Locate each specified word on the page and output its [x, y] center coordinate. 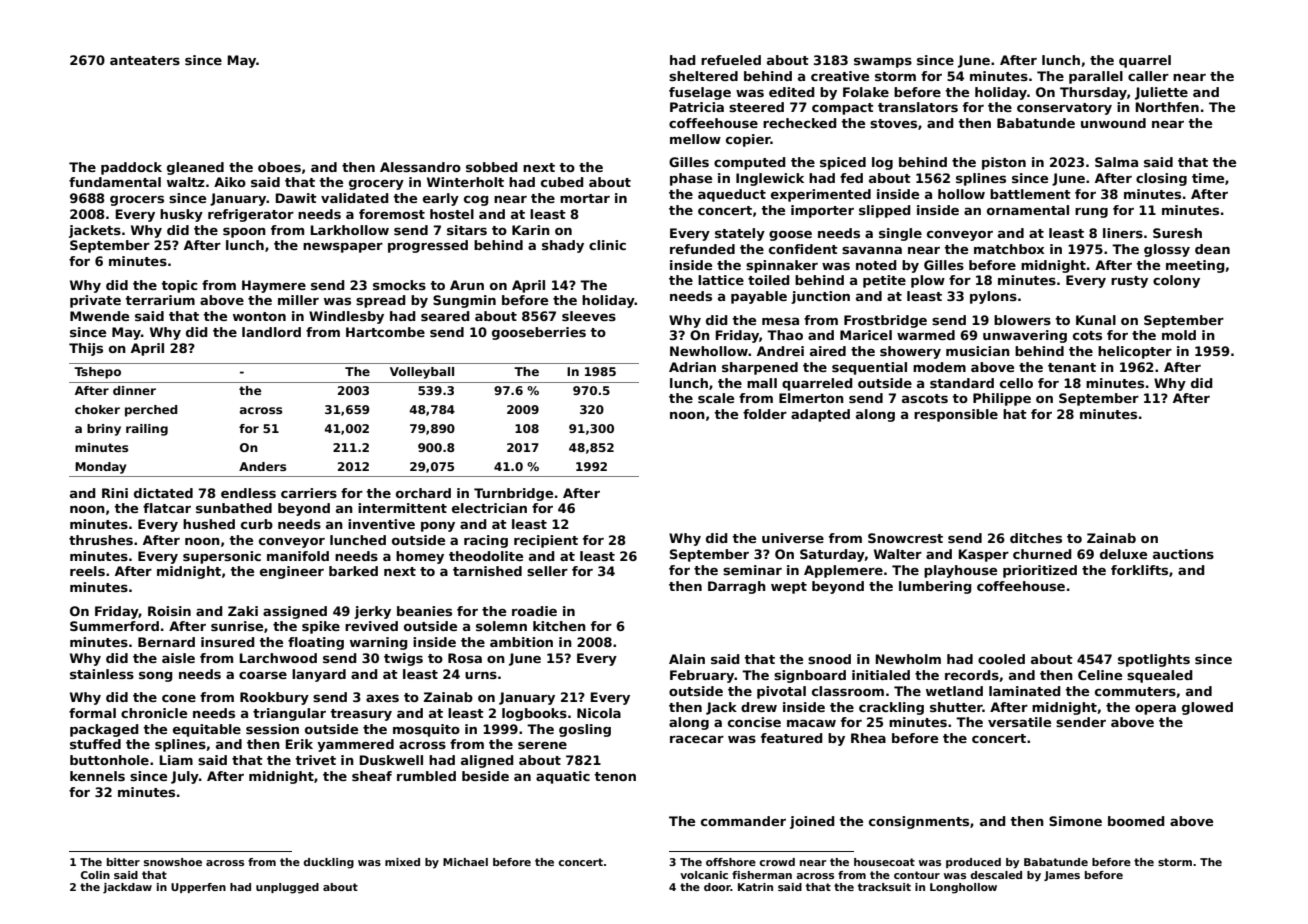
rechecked [800, 123]
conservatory [1064, 109]
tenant [1072, 367]
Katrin [755, 887]
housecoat [884, 862]
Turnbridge [513, 494]
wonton [259, 316]
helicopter [1135, 352]
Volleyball [422, 373]
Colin [95, 875]
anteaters [145, 60]
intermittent [402, 508]
